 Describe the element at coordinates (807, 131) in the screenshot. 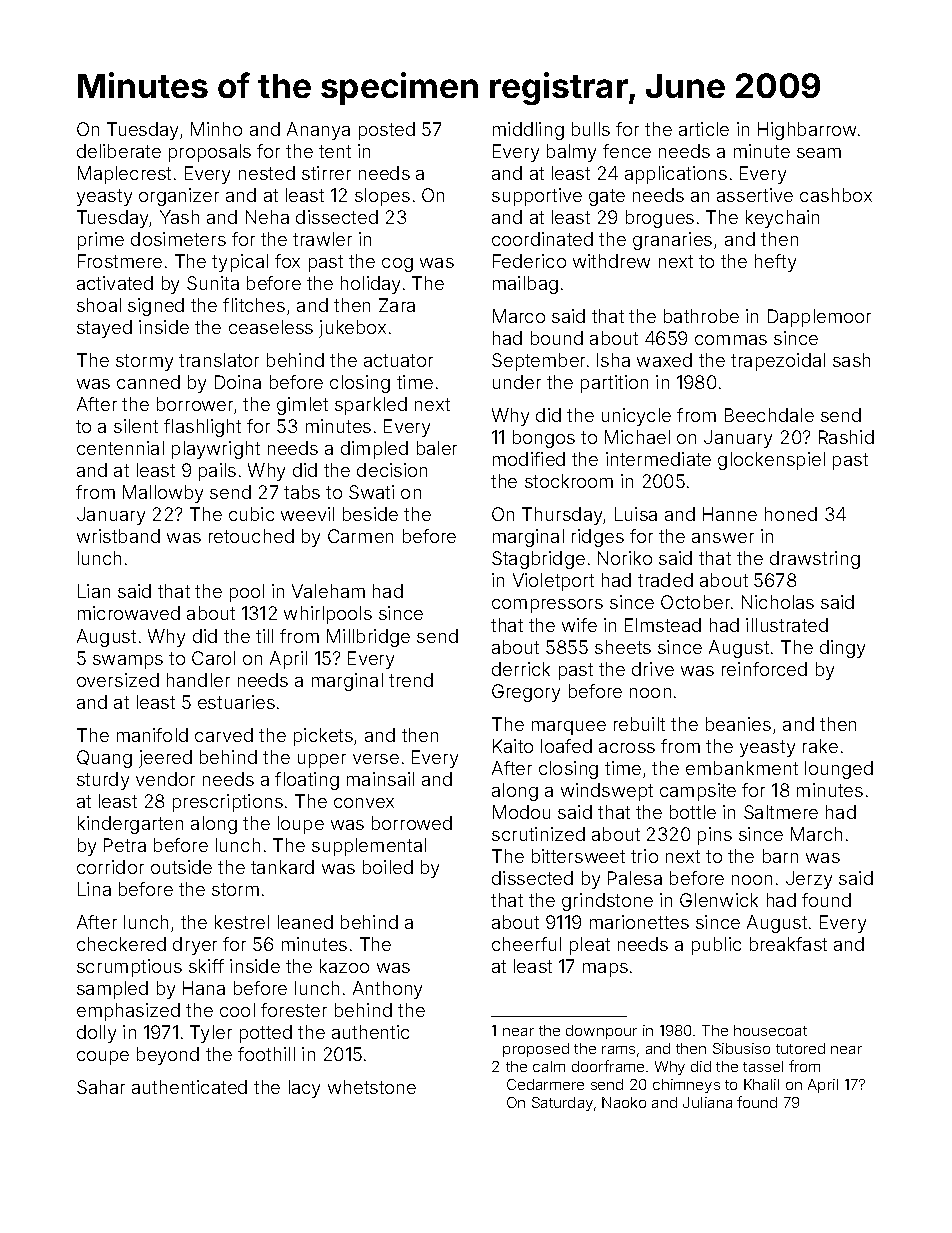

I see `Highbarrow` at that location.
